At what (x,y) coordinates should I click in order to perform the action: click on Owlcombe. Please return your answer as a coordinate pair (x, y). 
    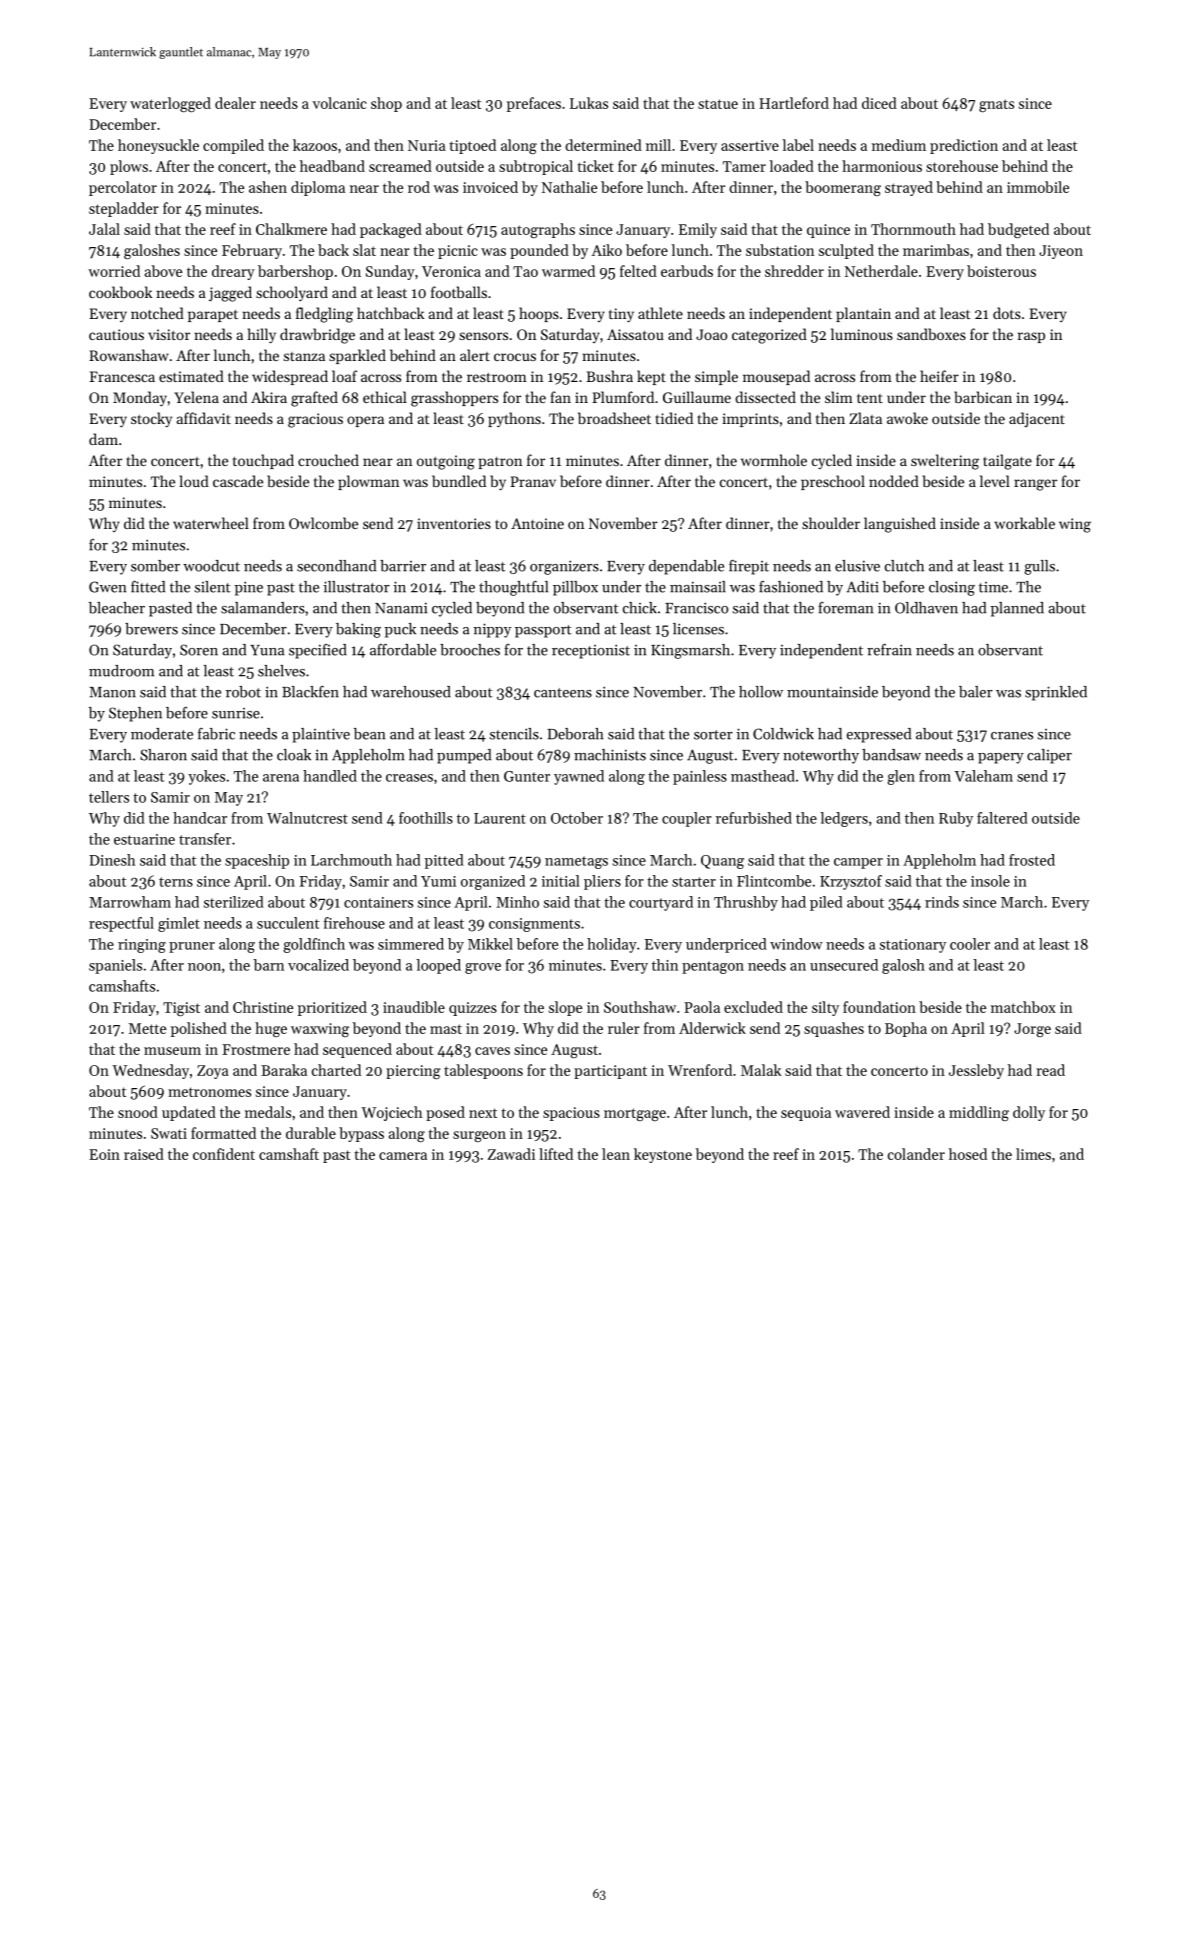
    Looking at the image, I should click on (323, 523).
